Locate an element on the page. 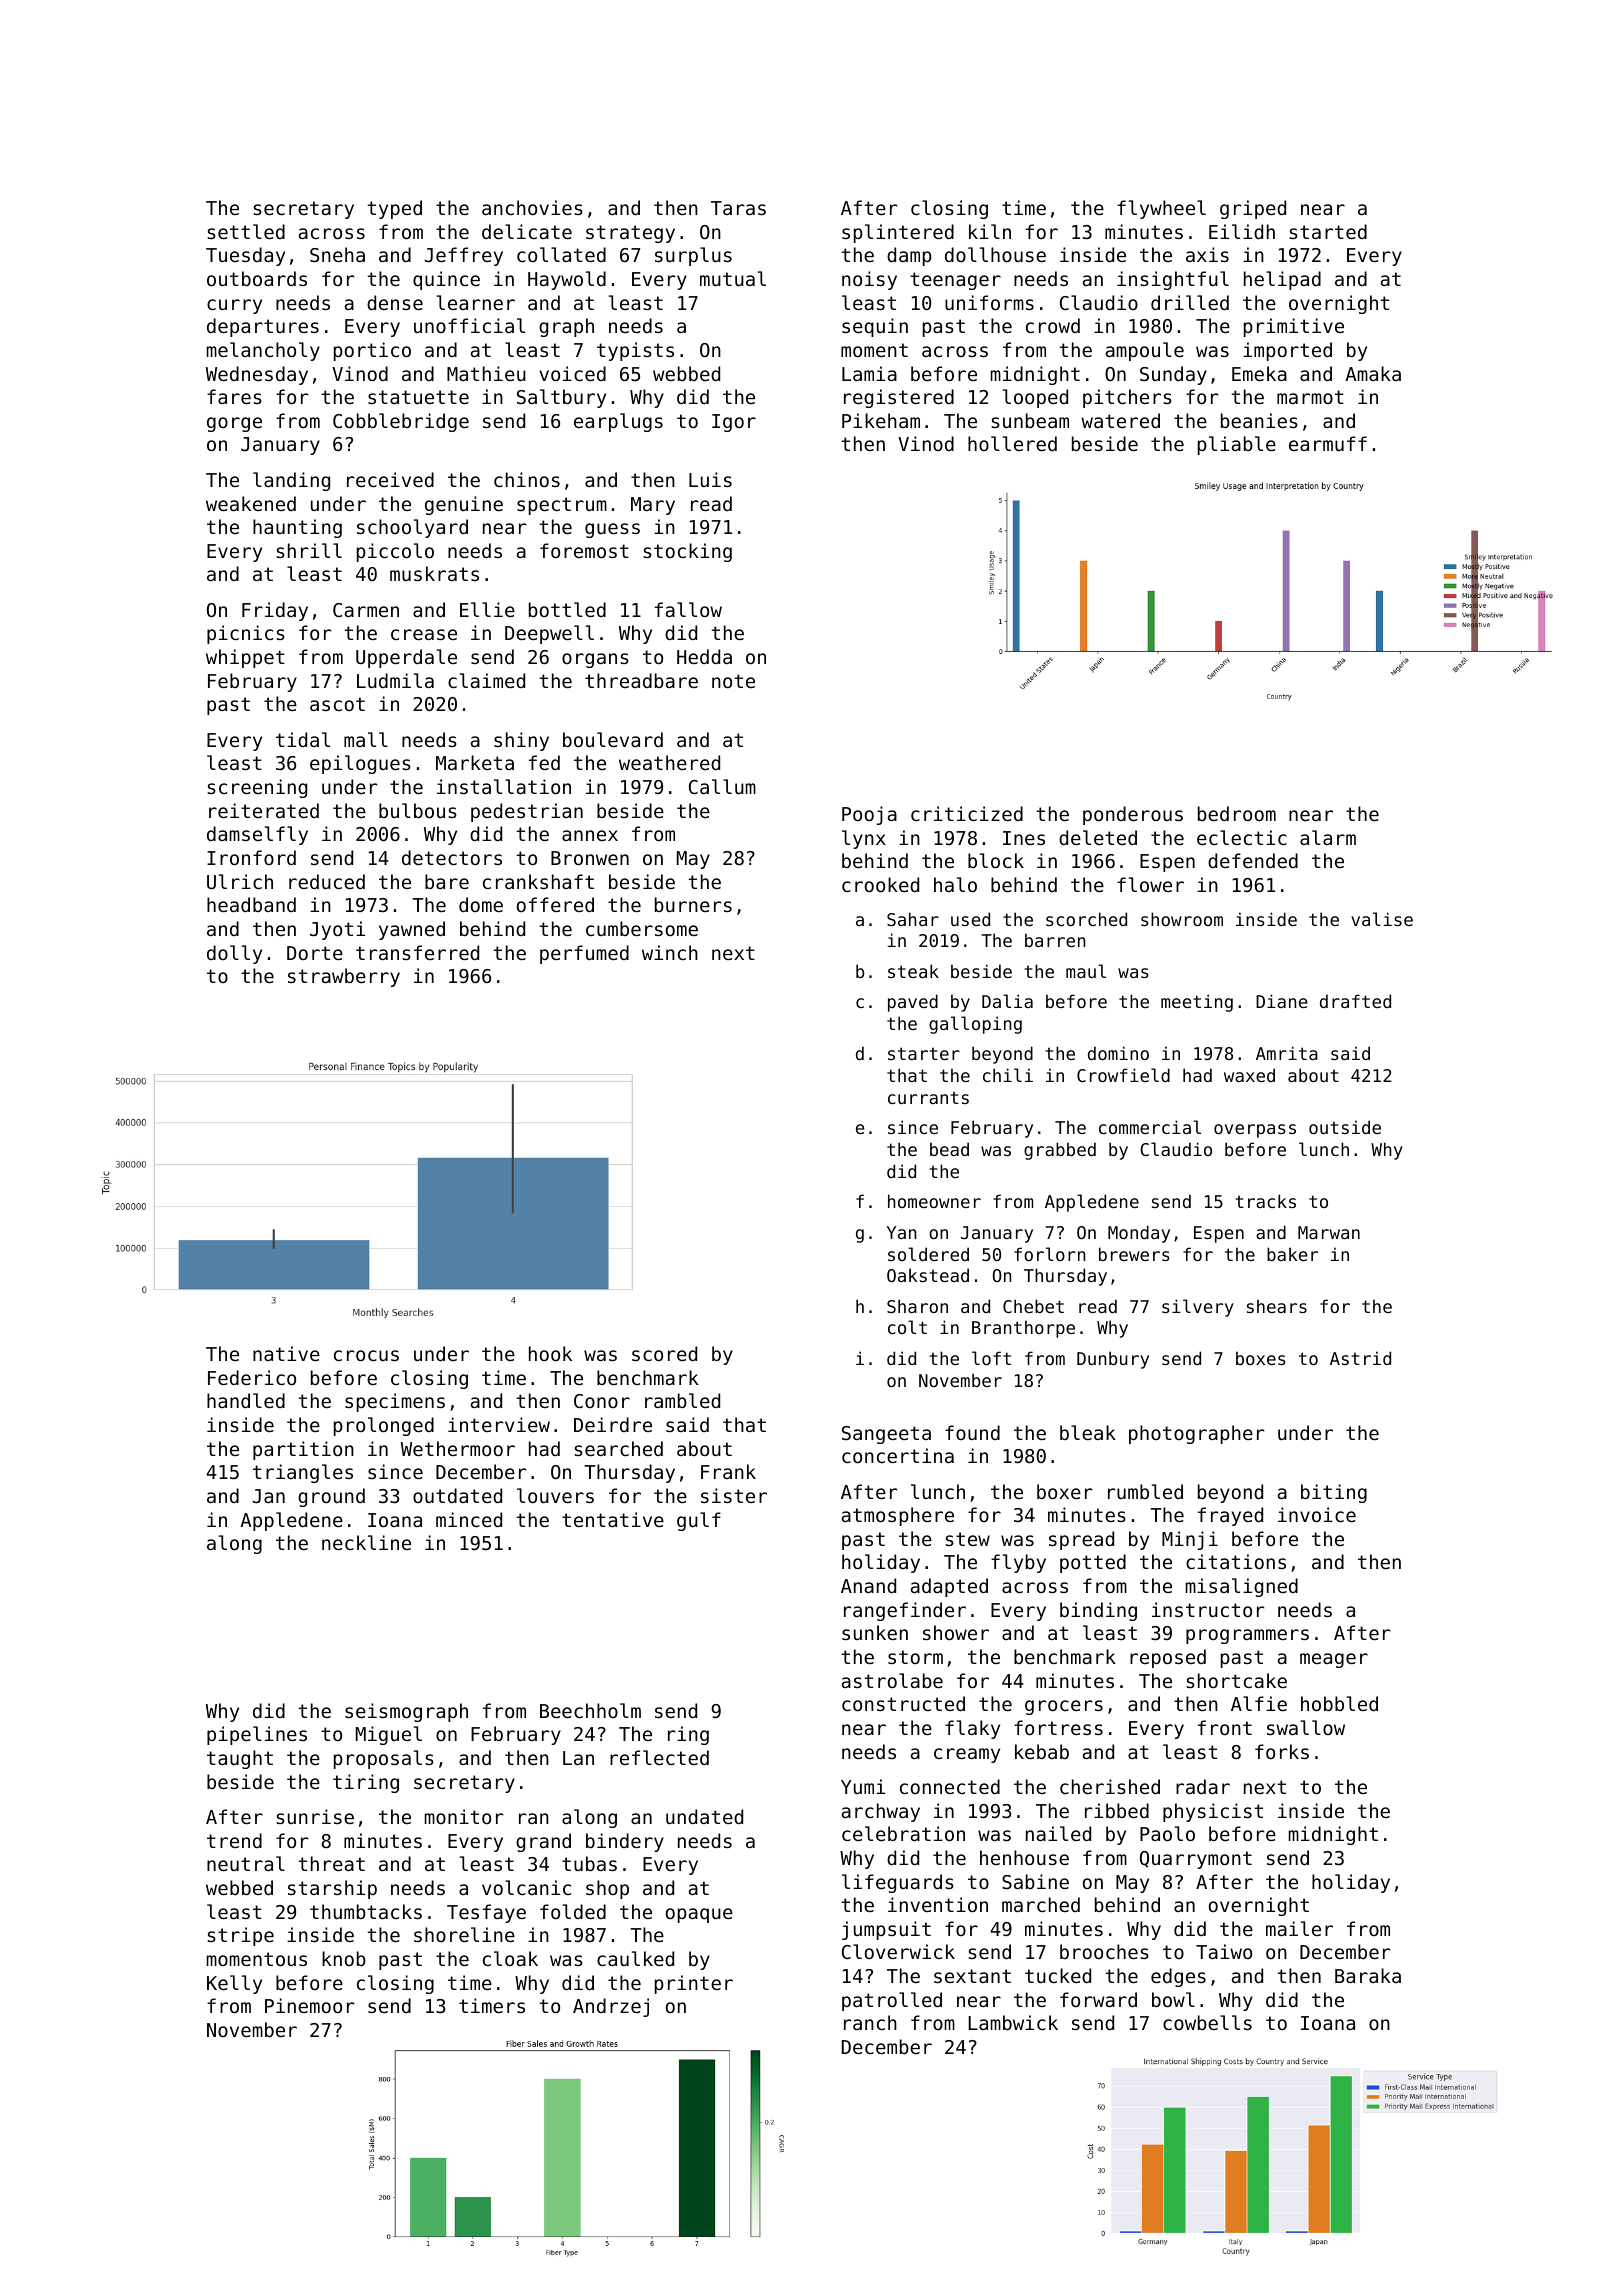 The image size is (1620, 2292). mutual is located at coordinates (733, 278).
